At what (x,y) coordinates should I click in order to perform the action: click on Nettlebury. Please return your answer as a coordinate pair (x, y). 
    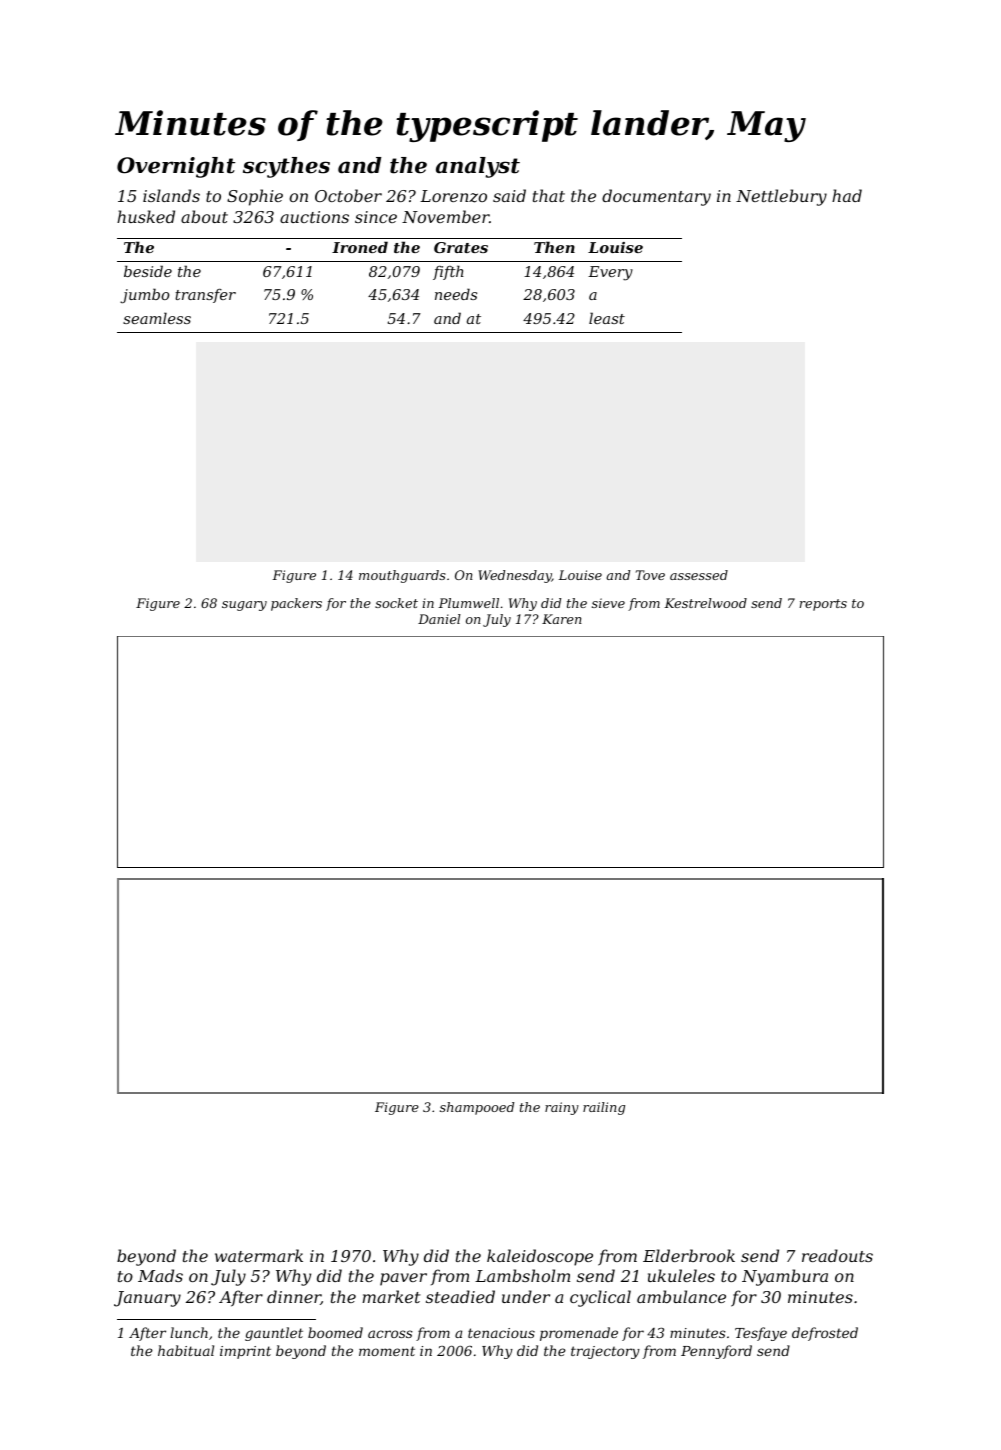
    Looking at the image, I should click on (781, 197).
